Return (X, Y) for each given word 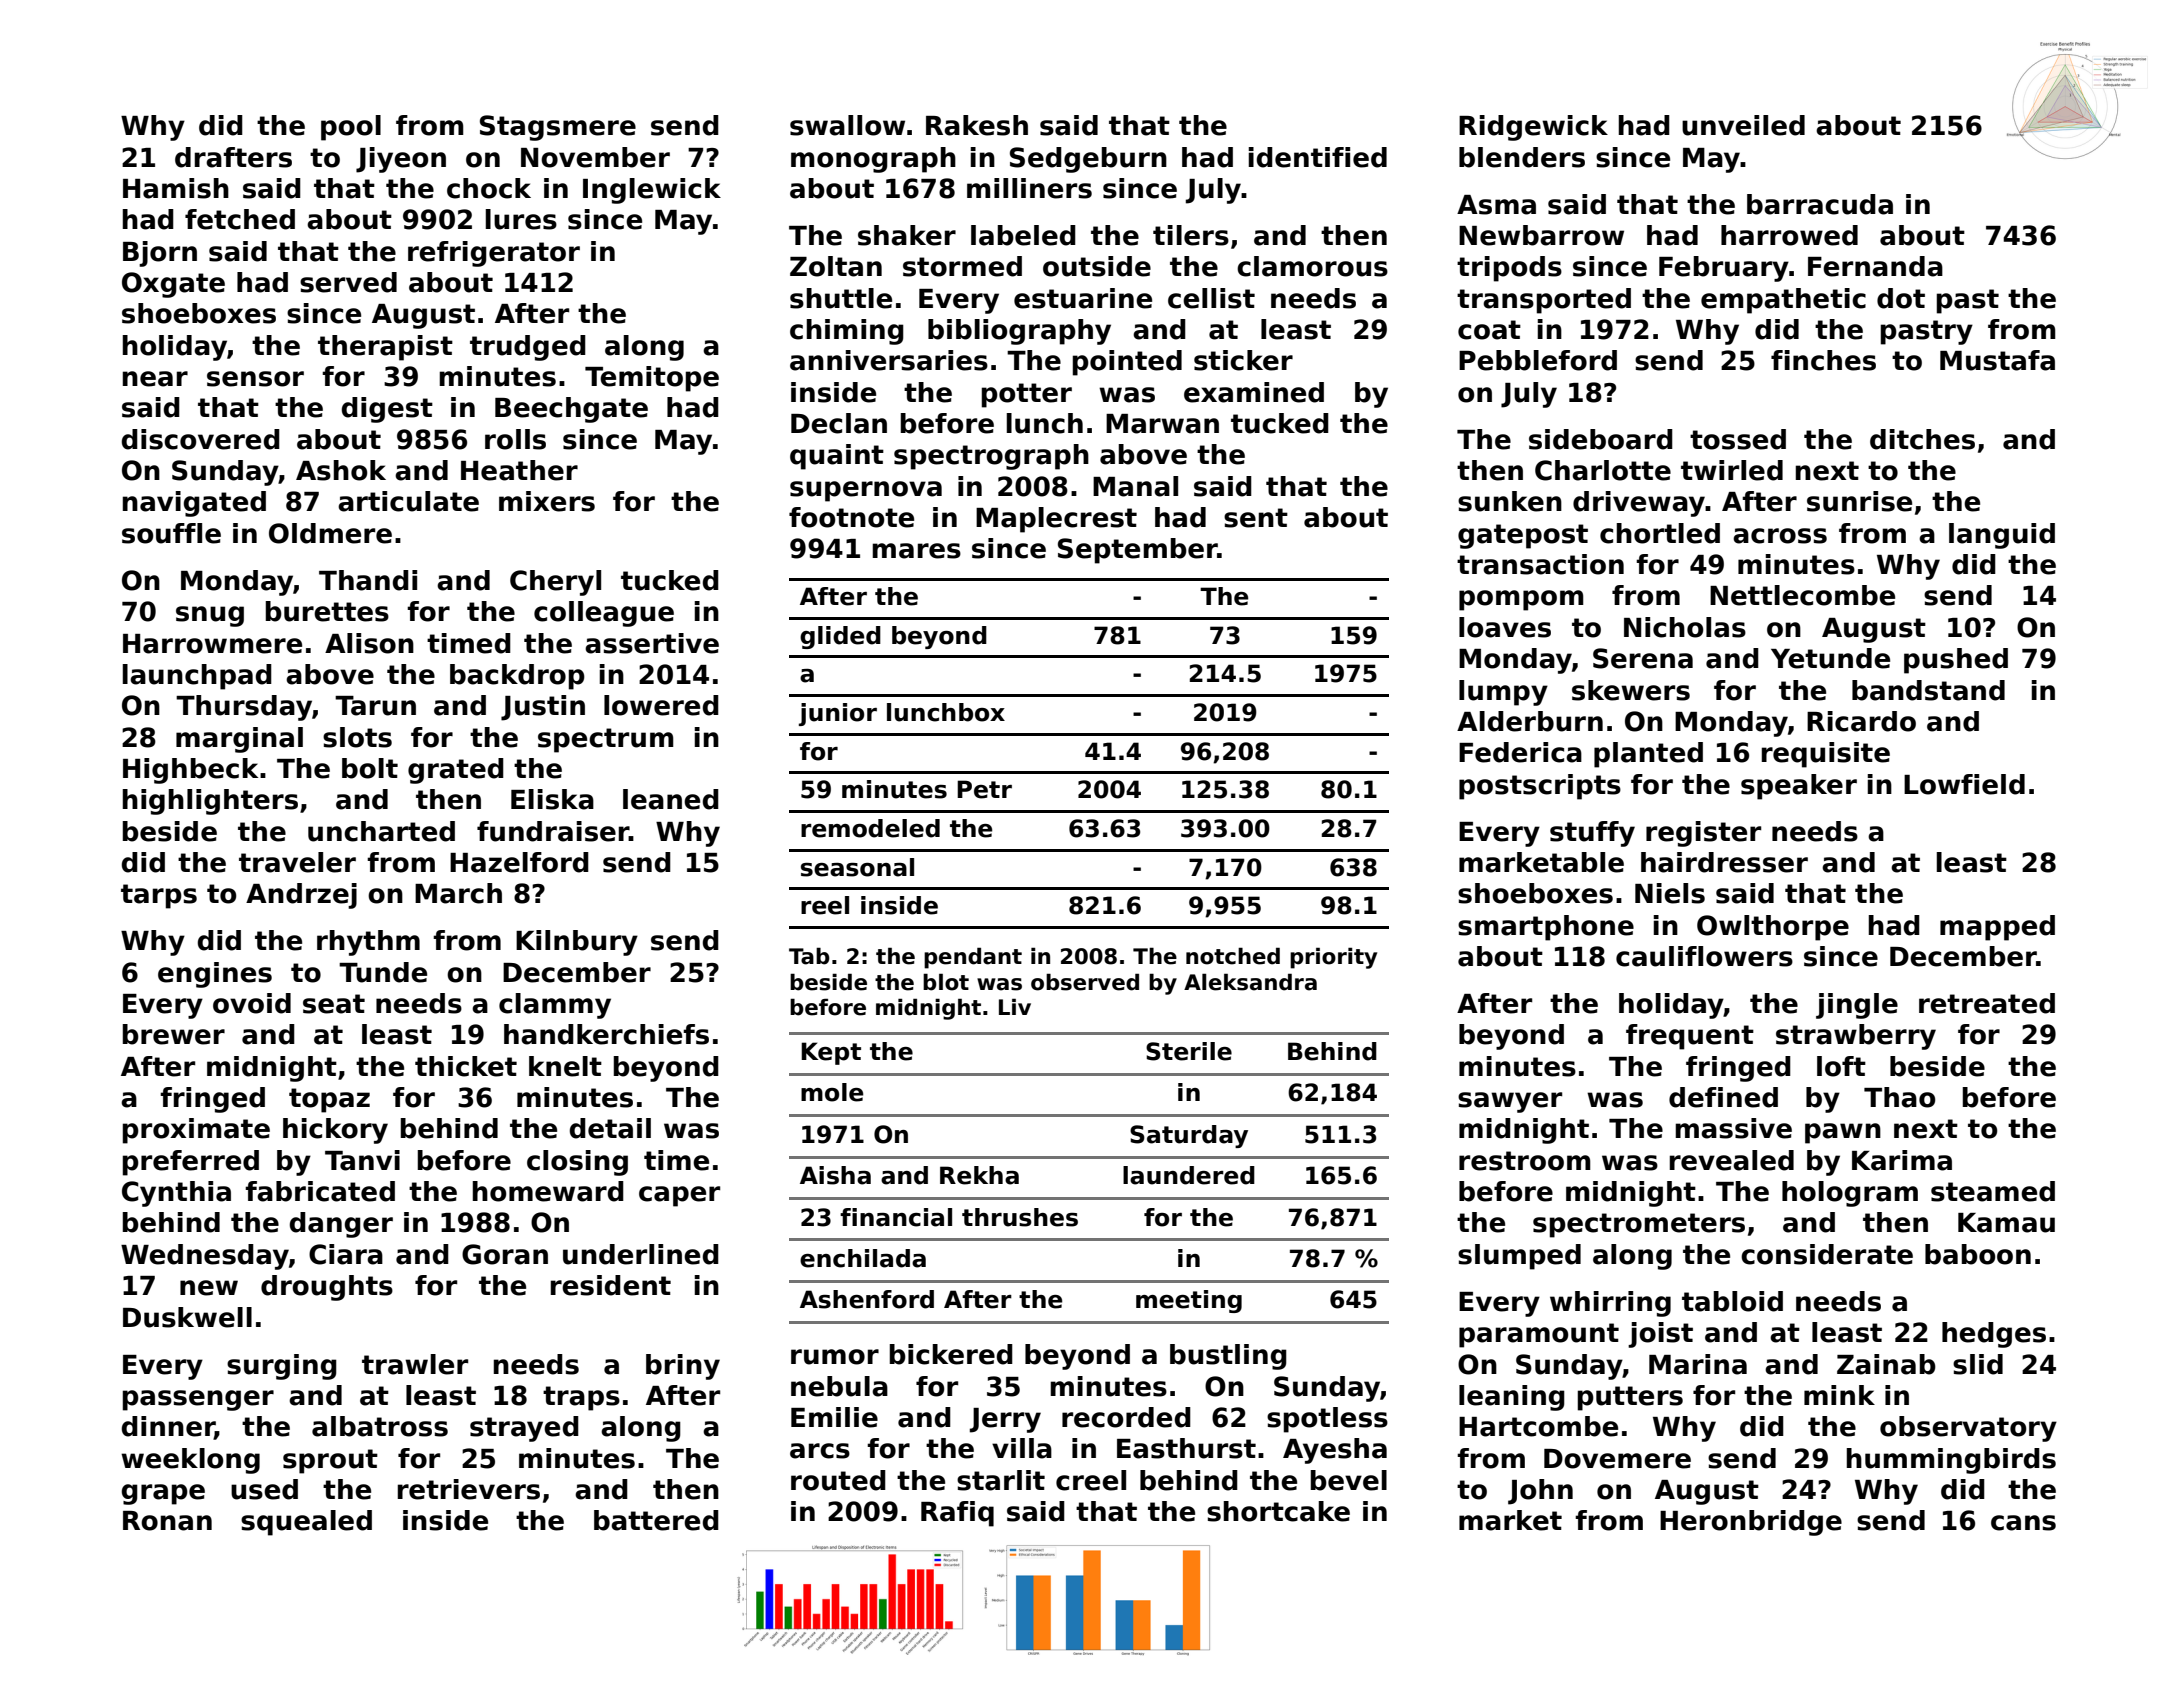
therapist (385, 348)
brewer (174, 1034)
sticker (1243, 360)
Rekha (979, 1175)
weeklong (190, 1461)
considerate (1827, 1254)
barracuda (1820, 204)
